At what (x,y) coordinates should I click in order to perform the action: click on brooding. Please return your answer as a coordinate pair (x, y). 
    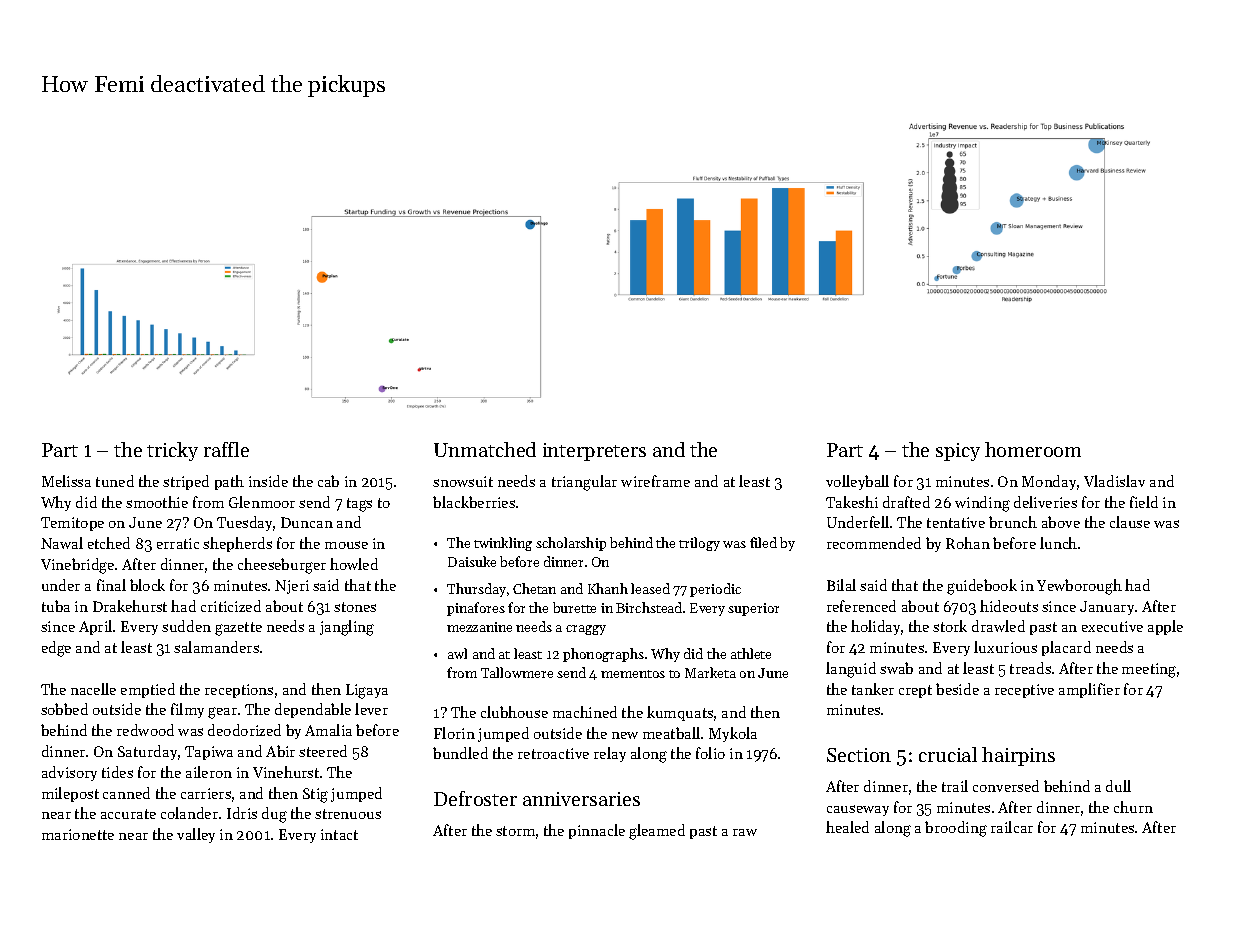
    Looking at the image, I should click on (956, 829).
